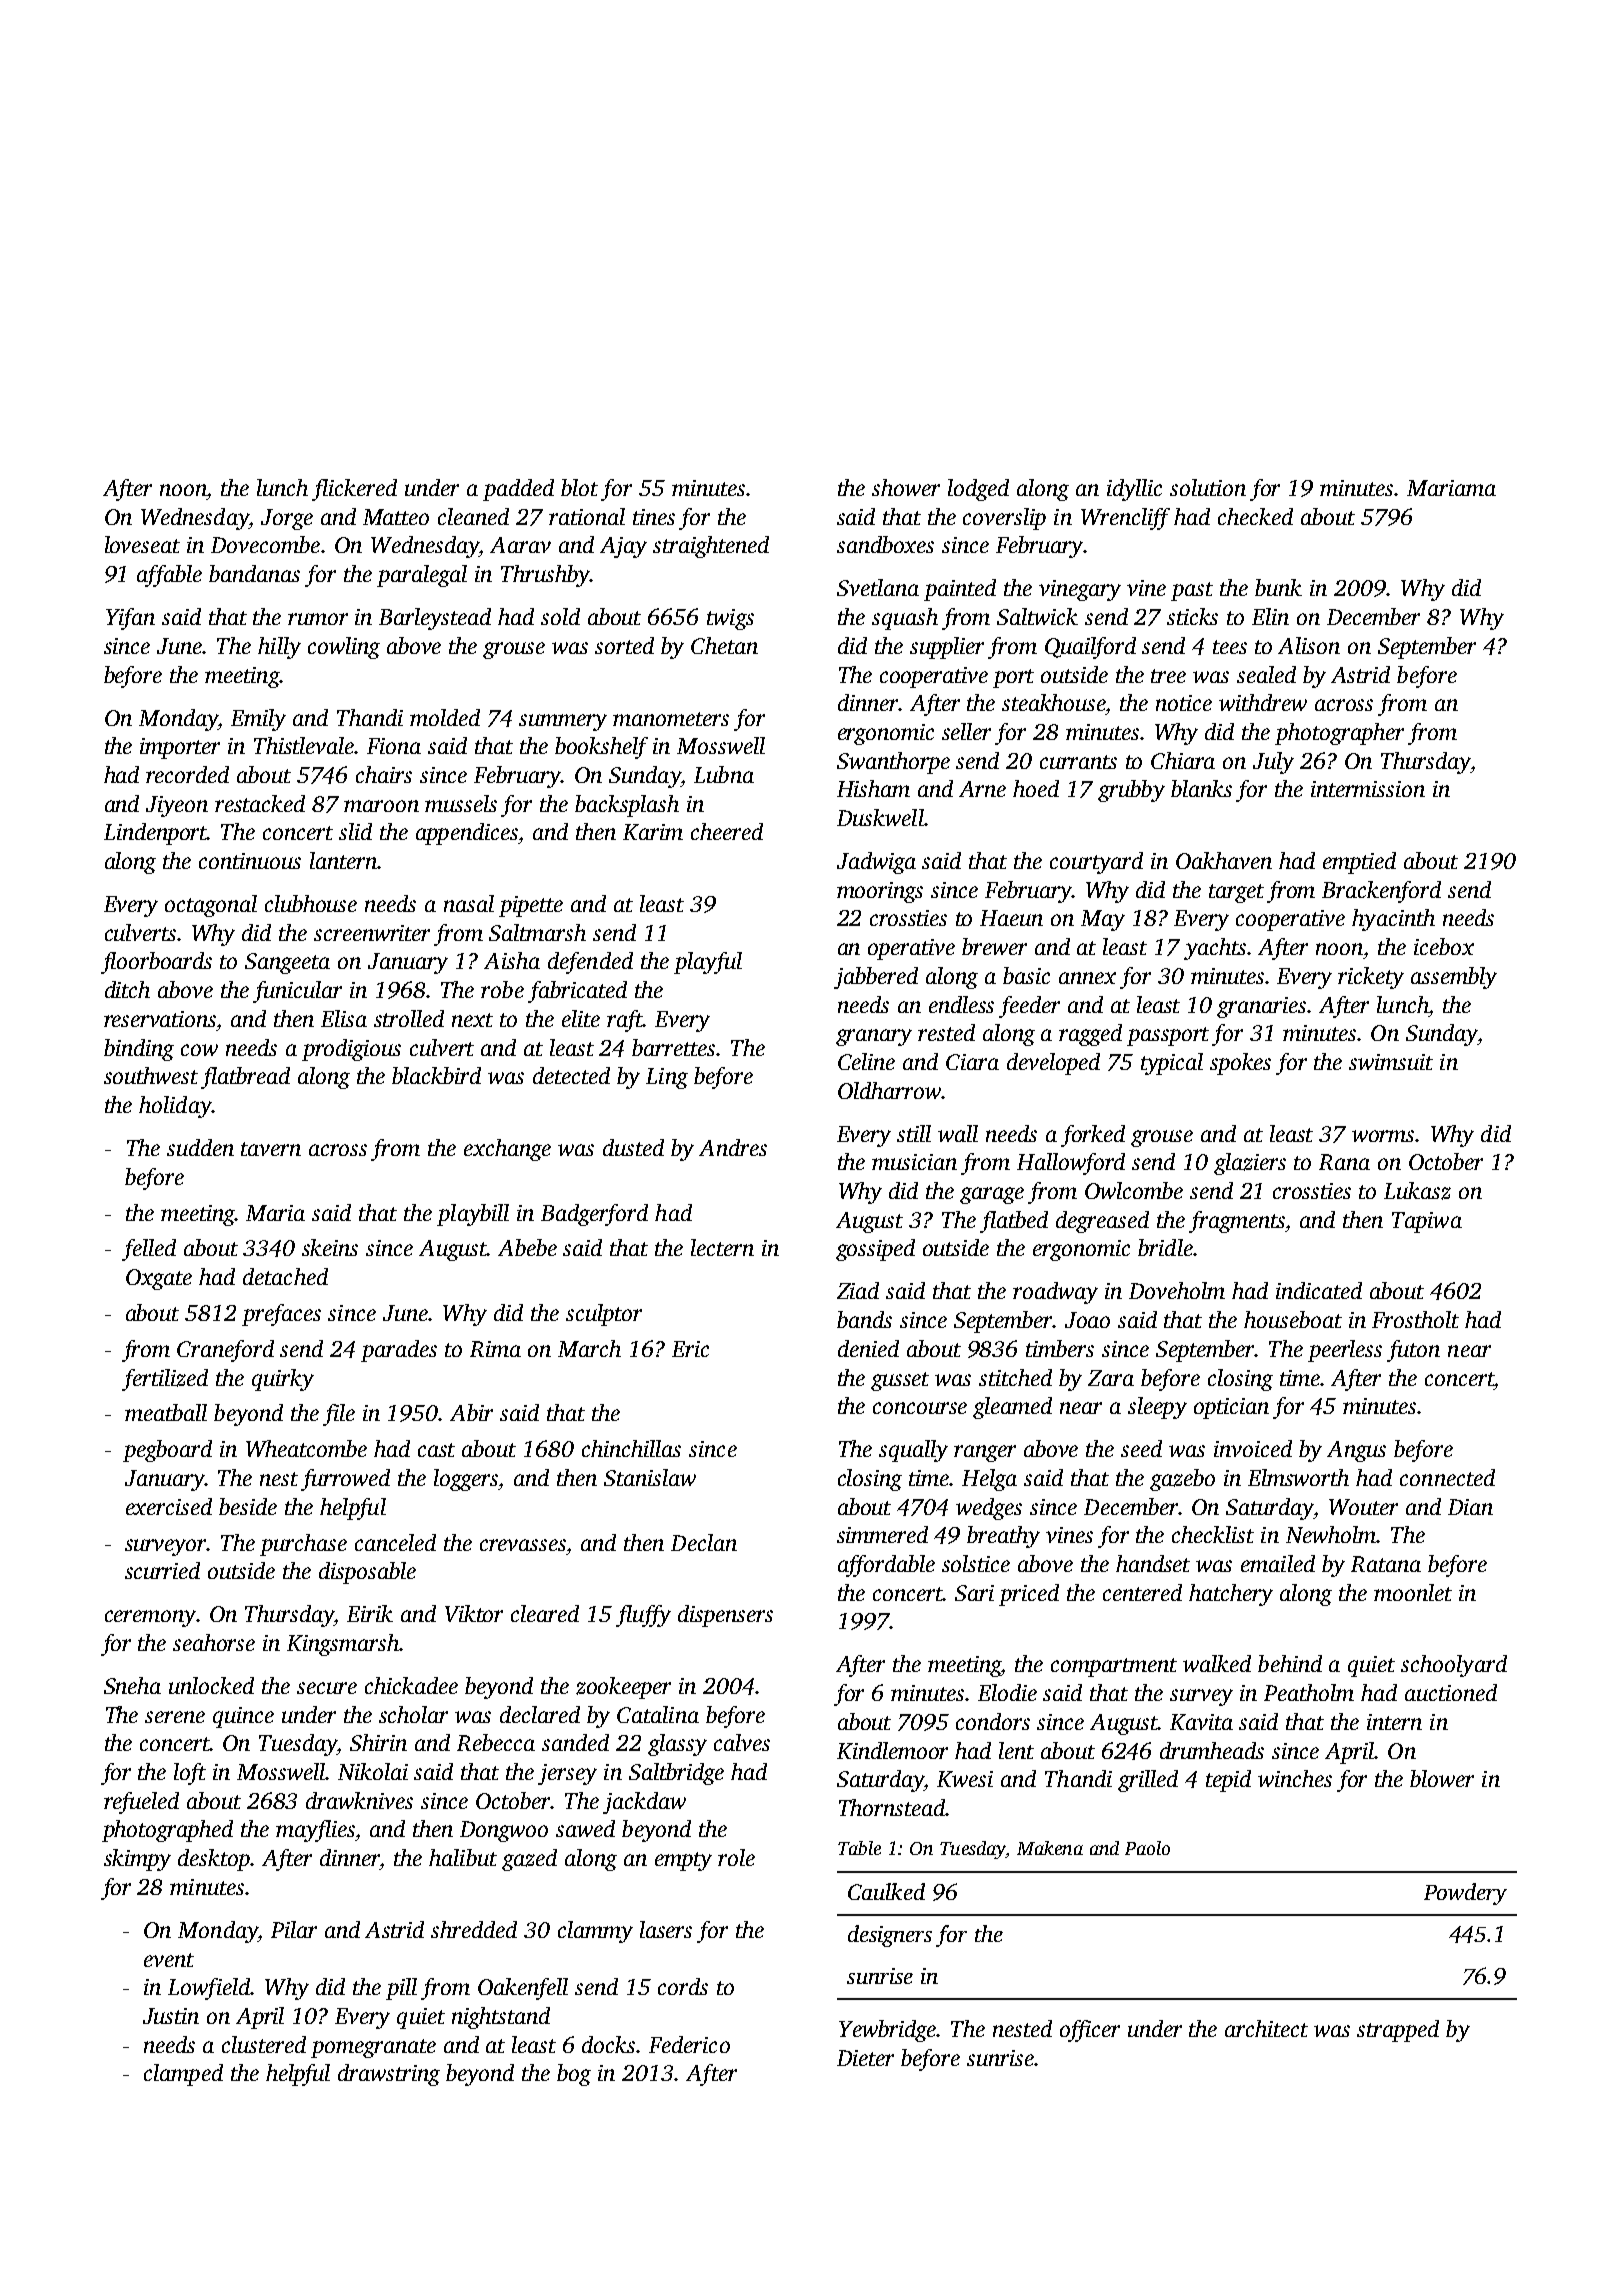  What do you see at coordinates (1255, 516) in the page?
I see `checked` at bounding box center [1255, 516].
